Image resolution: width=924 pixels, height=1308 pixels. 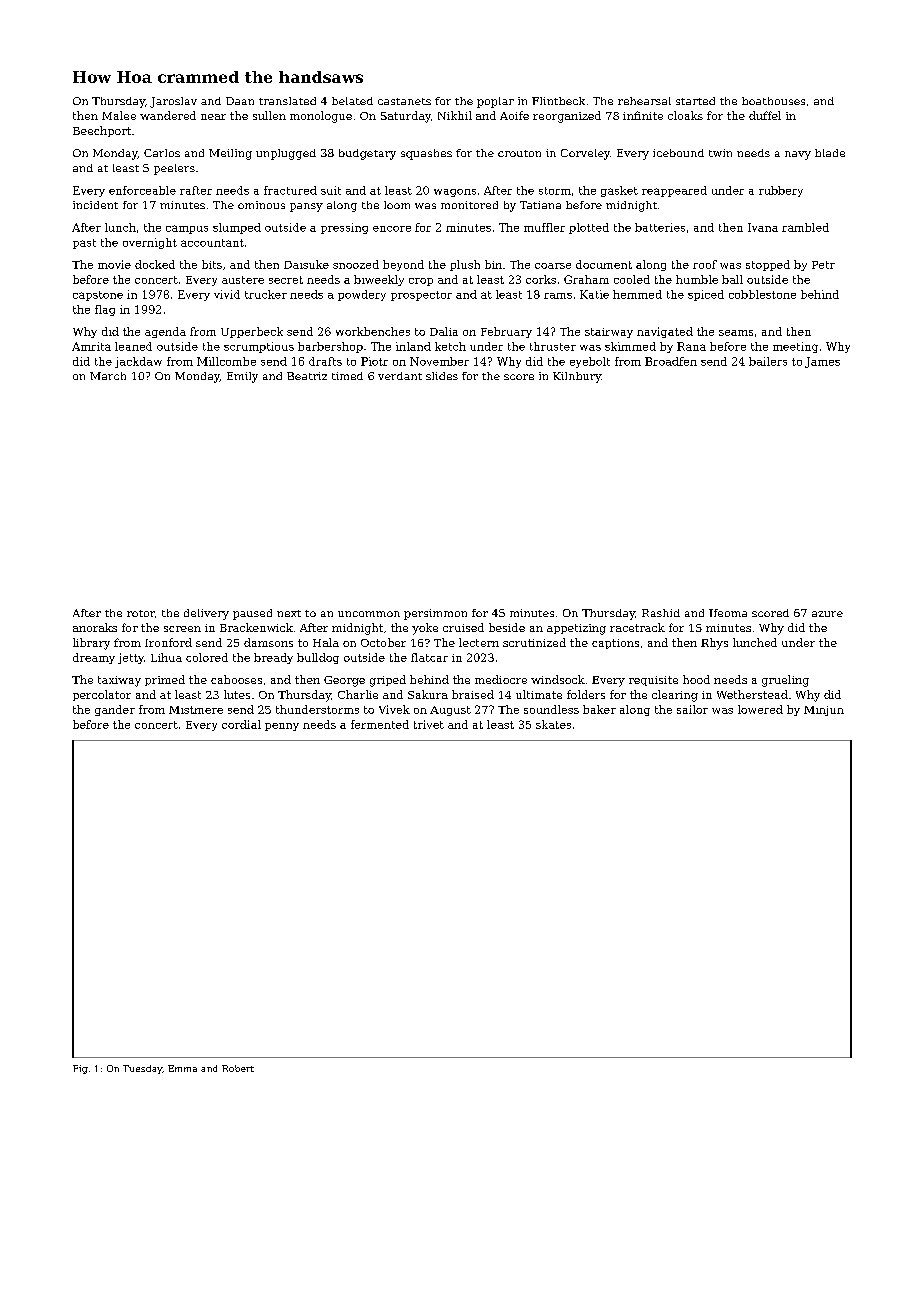 What do you see at coordinates (768, 361) in the screenshot?
I see `bailers` at bounding box center [768, 361].
